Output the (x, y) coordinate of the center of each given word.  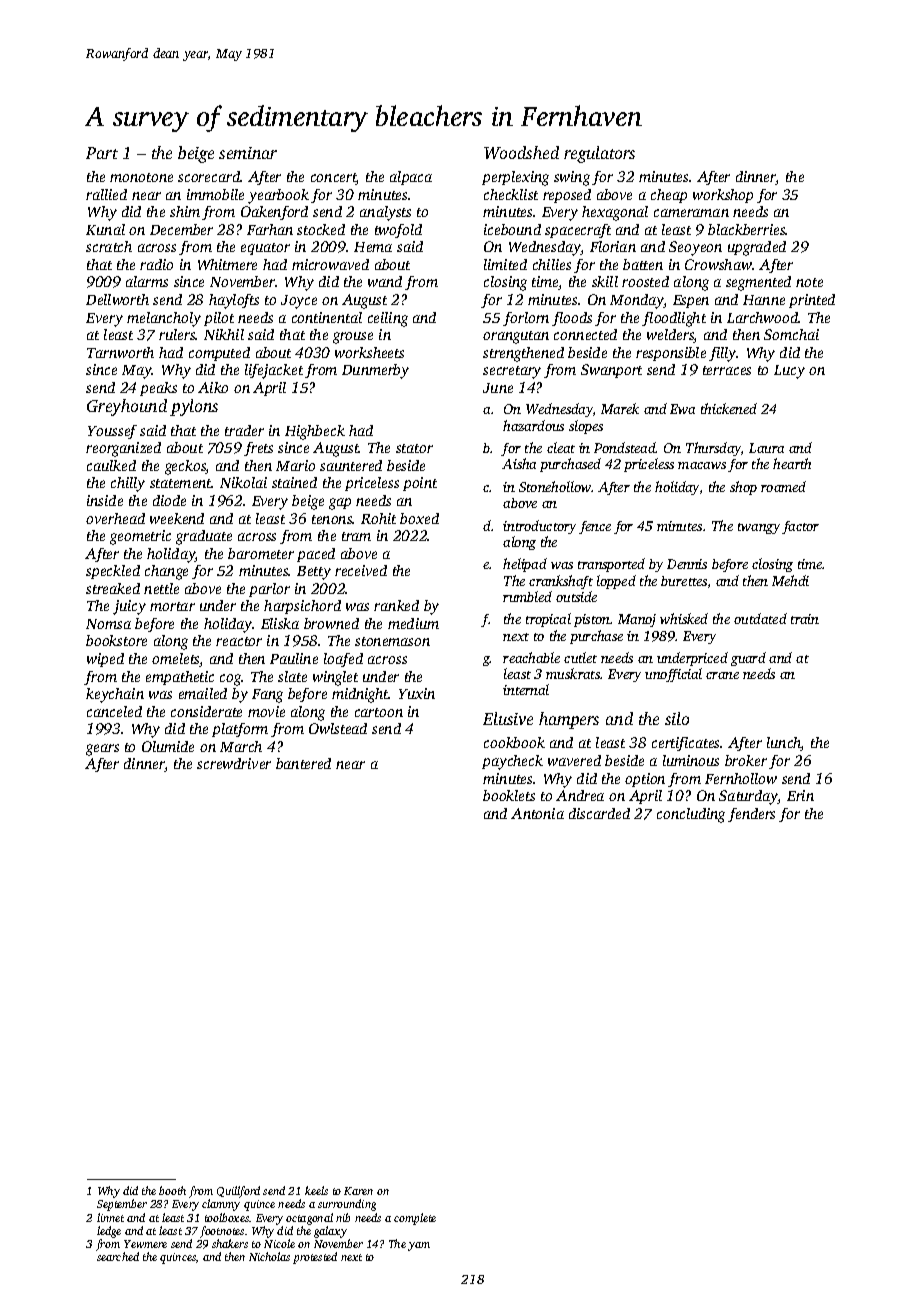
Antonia (537, 813)
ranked (396, 605)
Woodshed (521, 152)
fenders (751, 815)
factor (800, 527)
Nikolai (243, 482)
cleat (561, 447)
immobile (215, 194)
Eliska (280, 623)
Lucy (789, 372)
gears (102, 750)
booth (172, 1190)
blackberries (747, 229)
